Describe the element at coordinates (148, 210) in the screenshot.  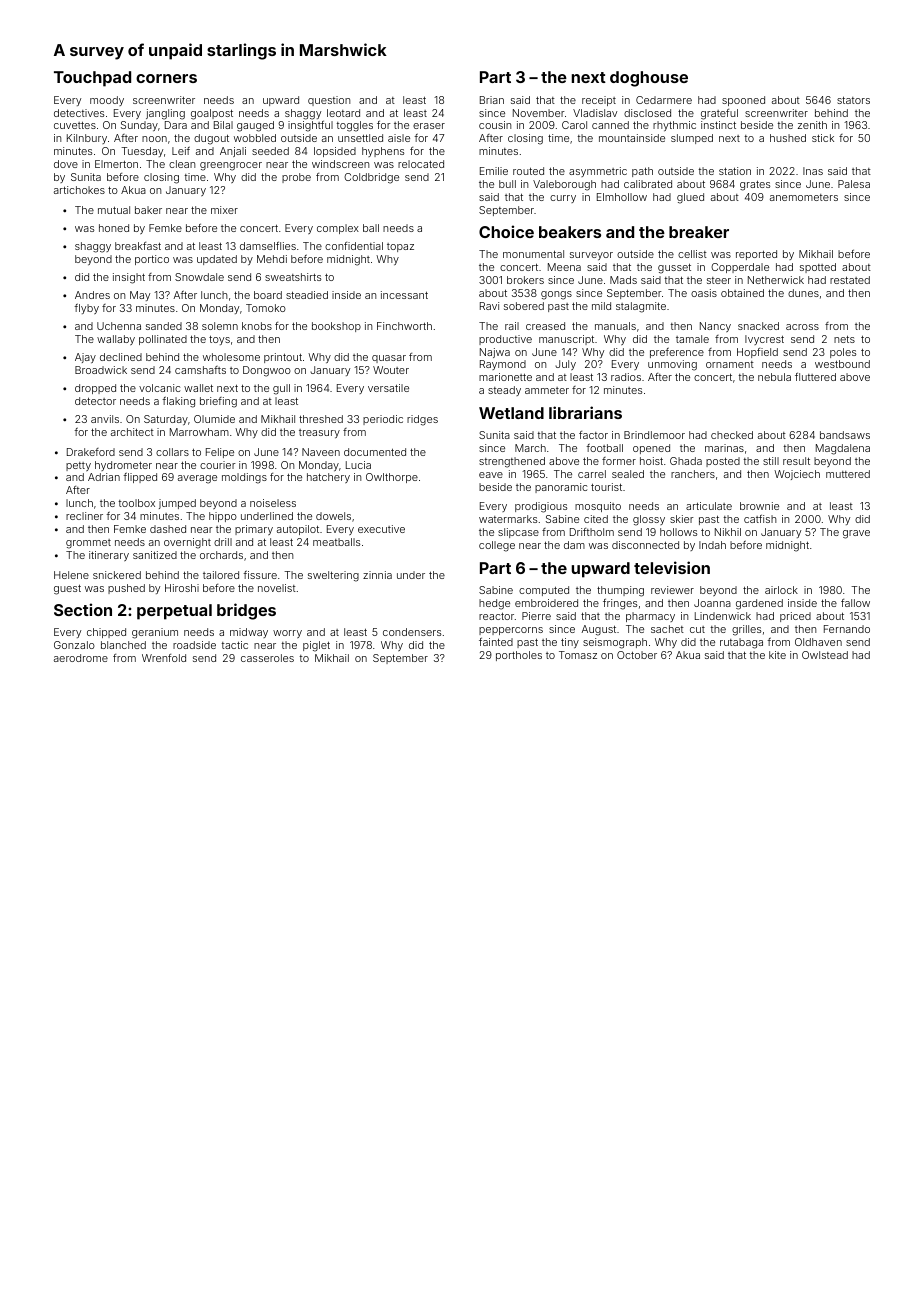
I see `baker` at that location.
